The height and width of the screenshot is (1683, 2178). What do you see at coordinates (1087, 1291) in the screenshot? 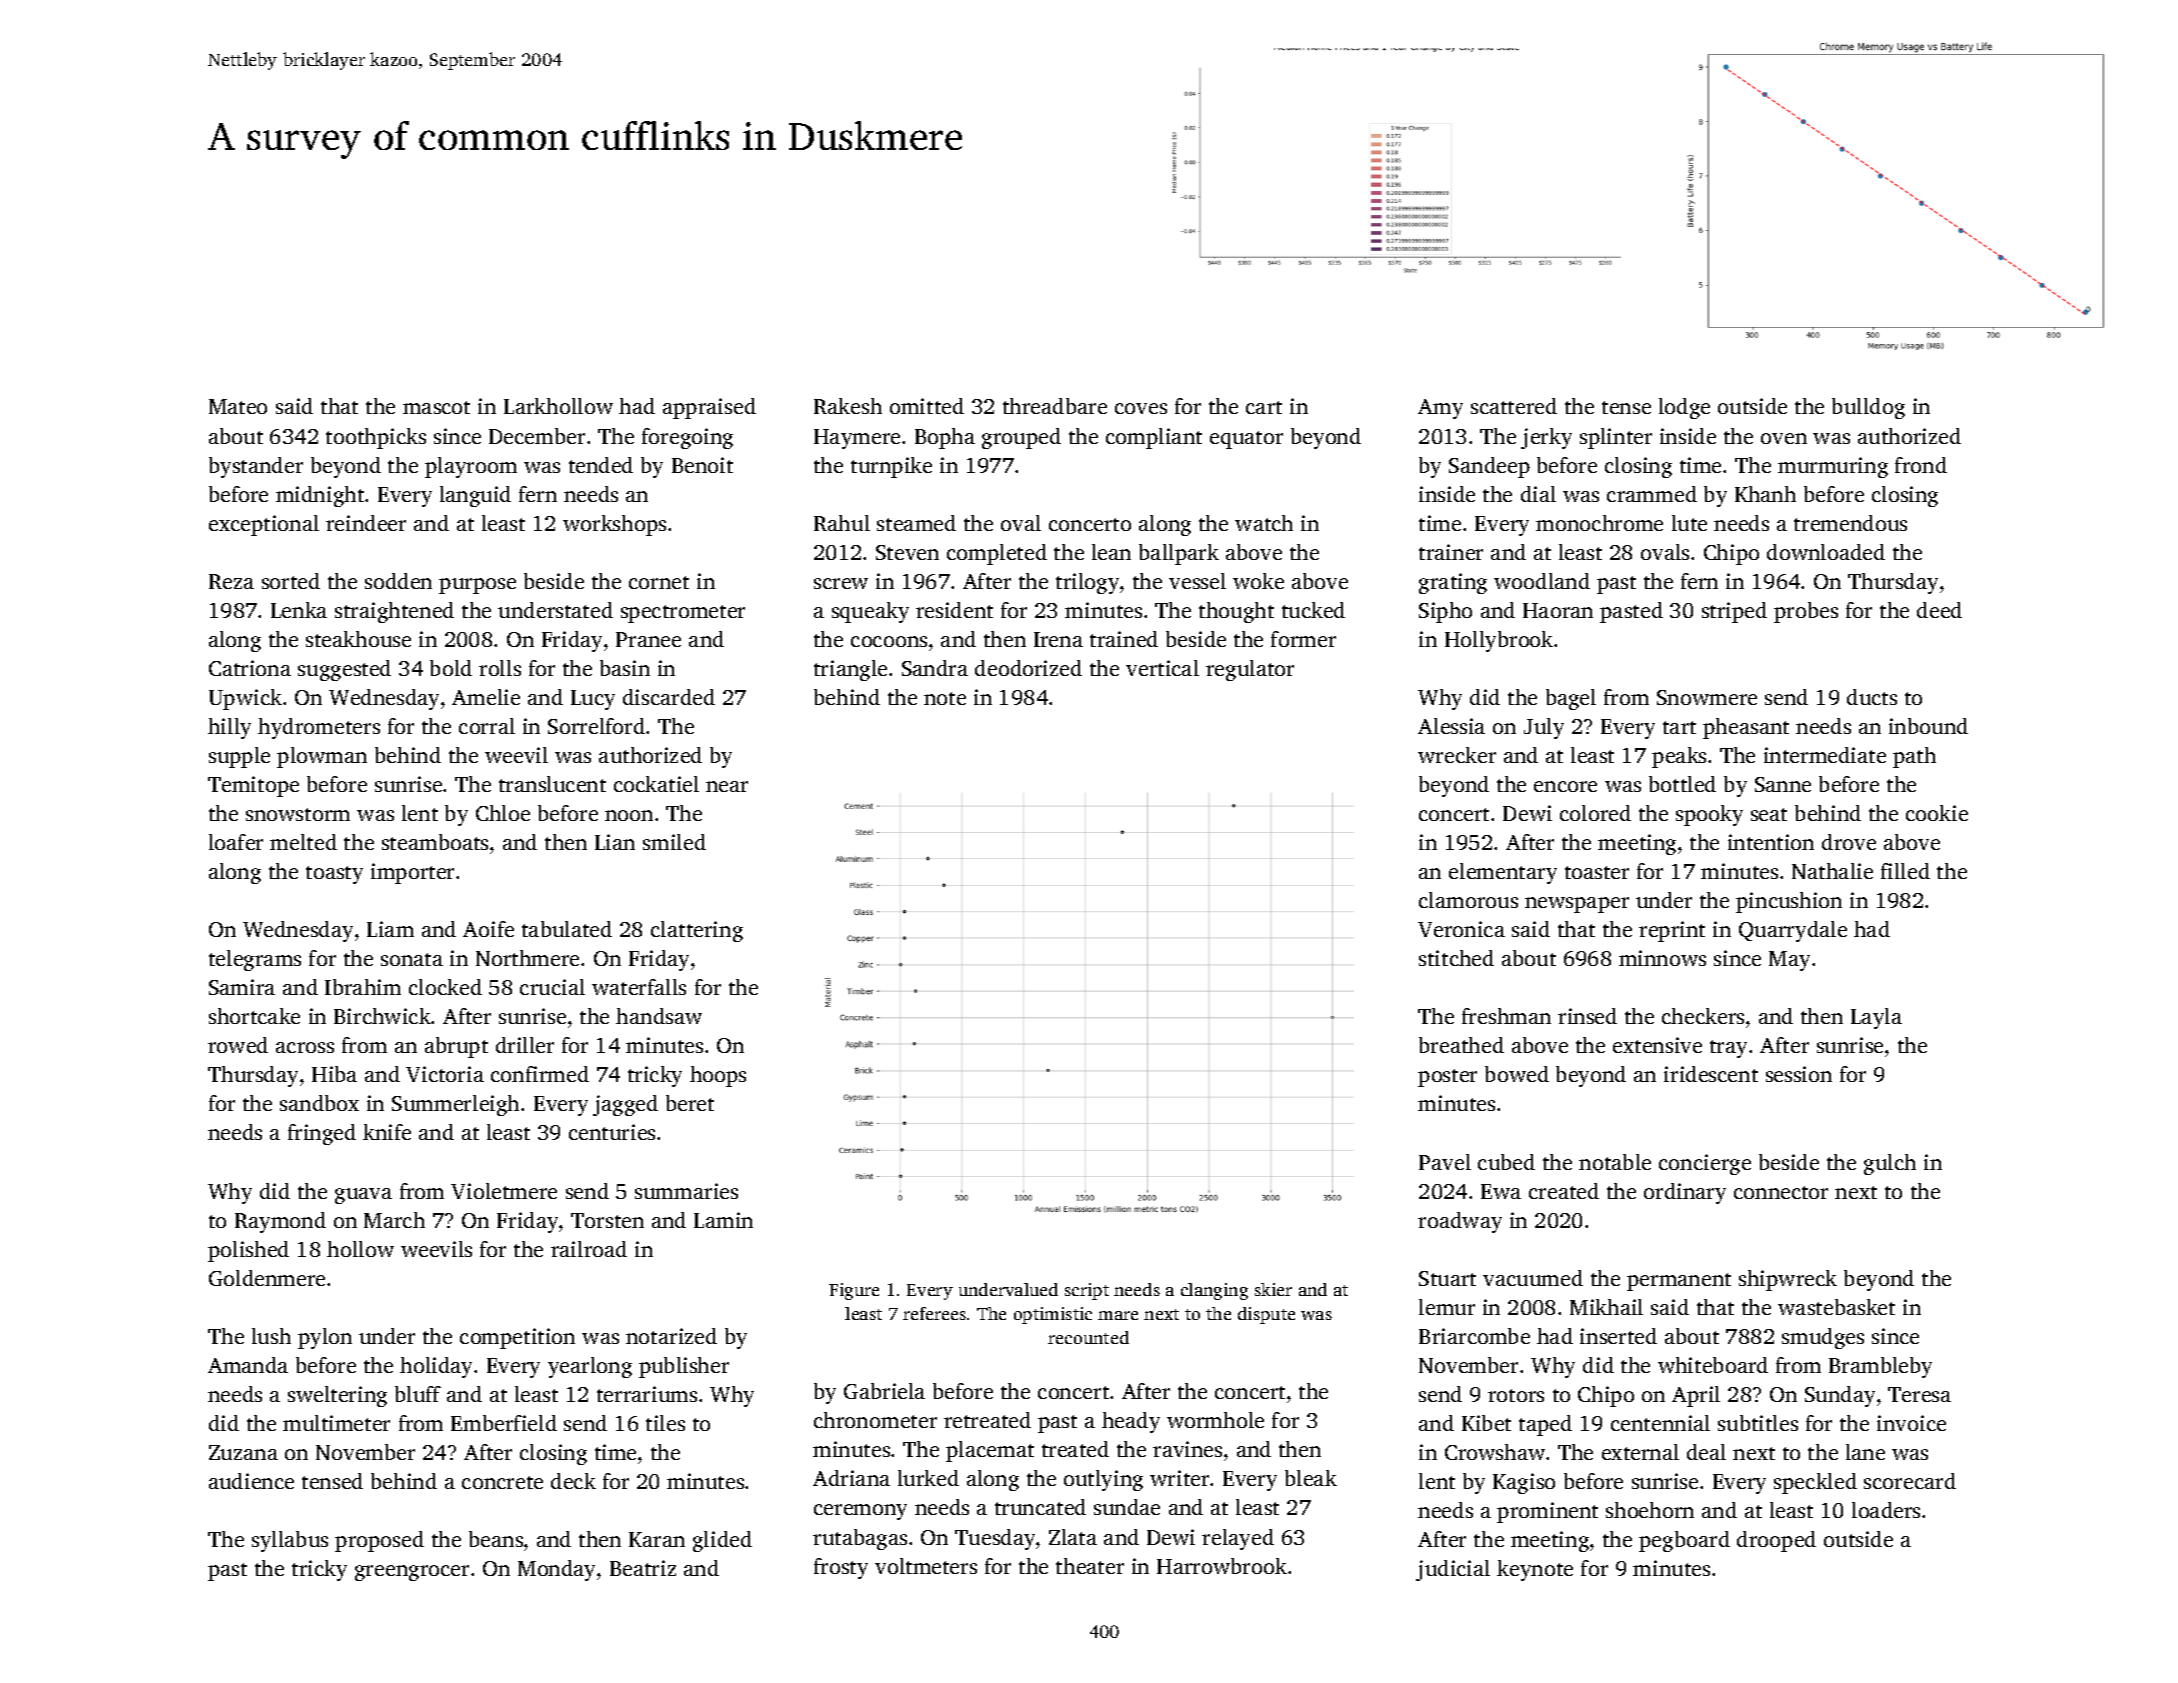
I see `script` at bounding box center [1087, 1291].
